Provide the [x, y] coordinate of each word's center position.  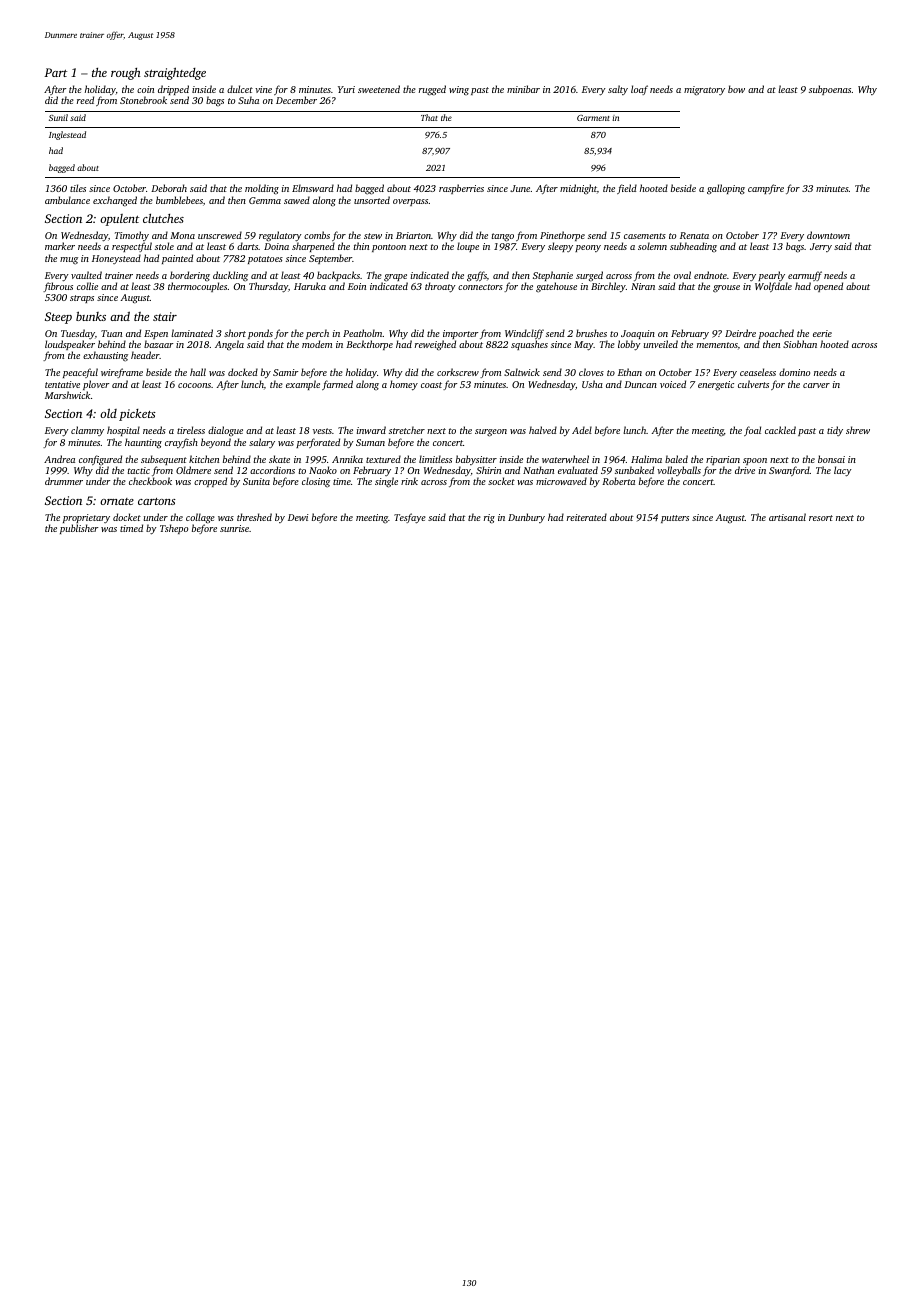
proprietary [86, 518]
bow [736, 89]
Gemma [265, 200]
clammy [87, 431]
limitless [435, 459]
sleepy [560, 247]
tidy [835, 431]
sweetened [379, 89]
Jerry [821, 247]
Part [55, 72]
